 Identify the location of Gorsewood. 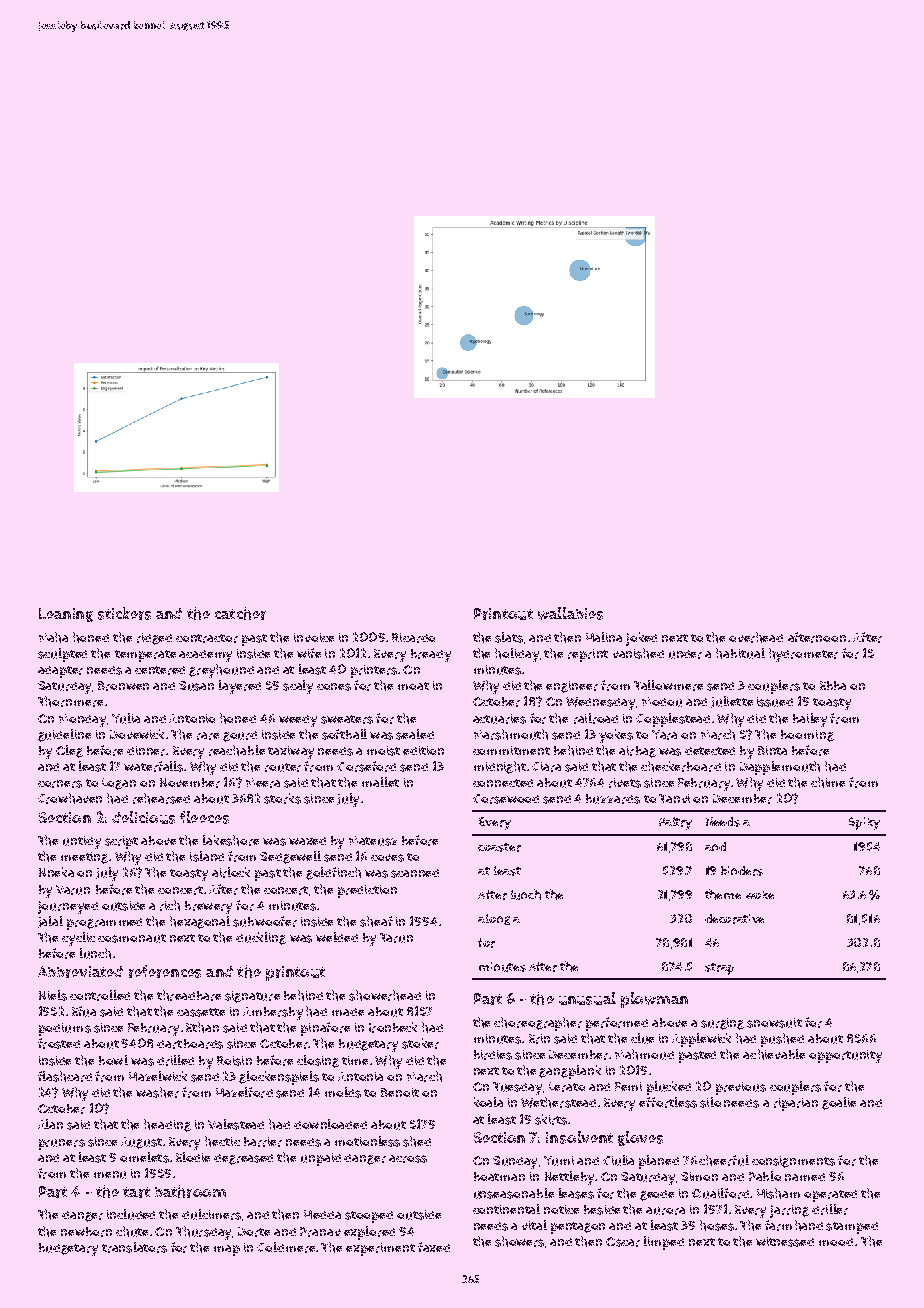
(506, 799).
